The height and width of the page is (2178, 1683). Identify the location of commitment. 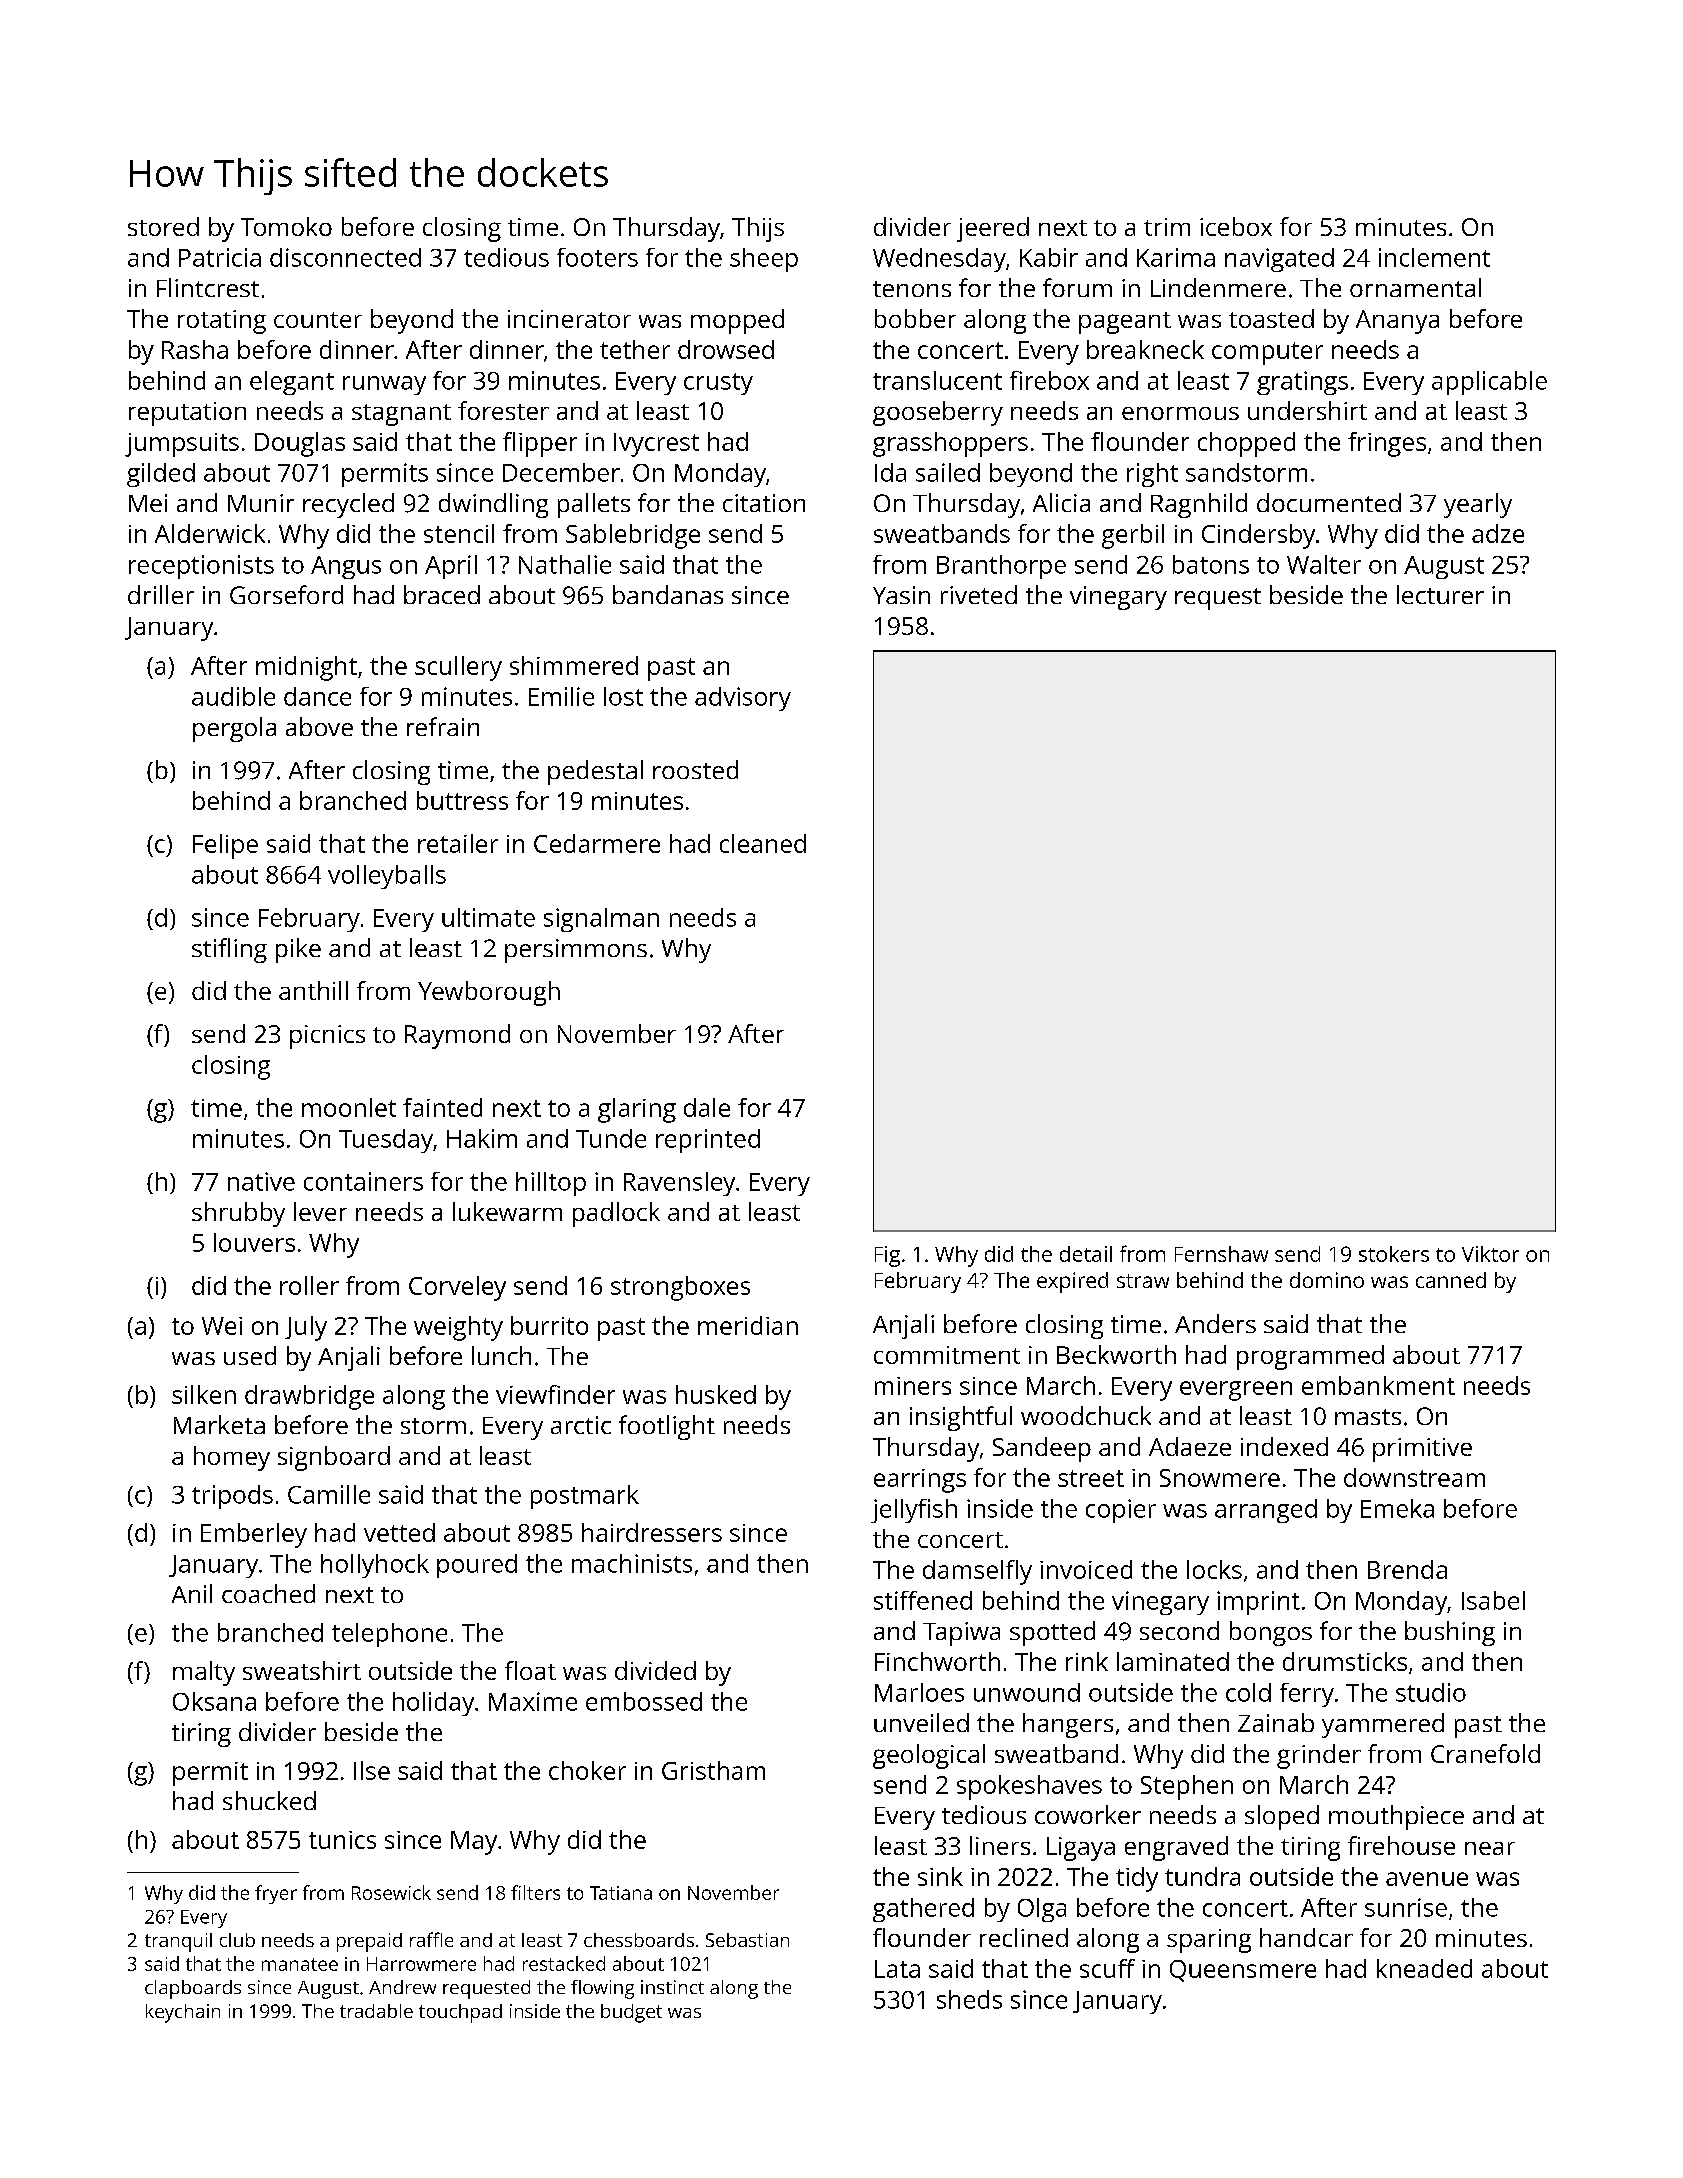
(947, 1355).
